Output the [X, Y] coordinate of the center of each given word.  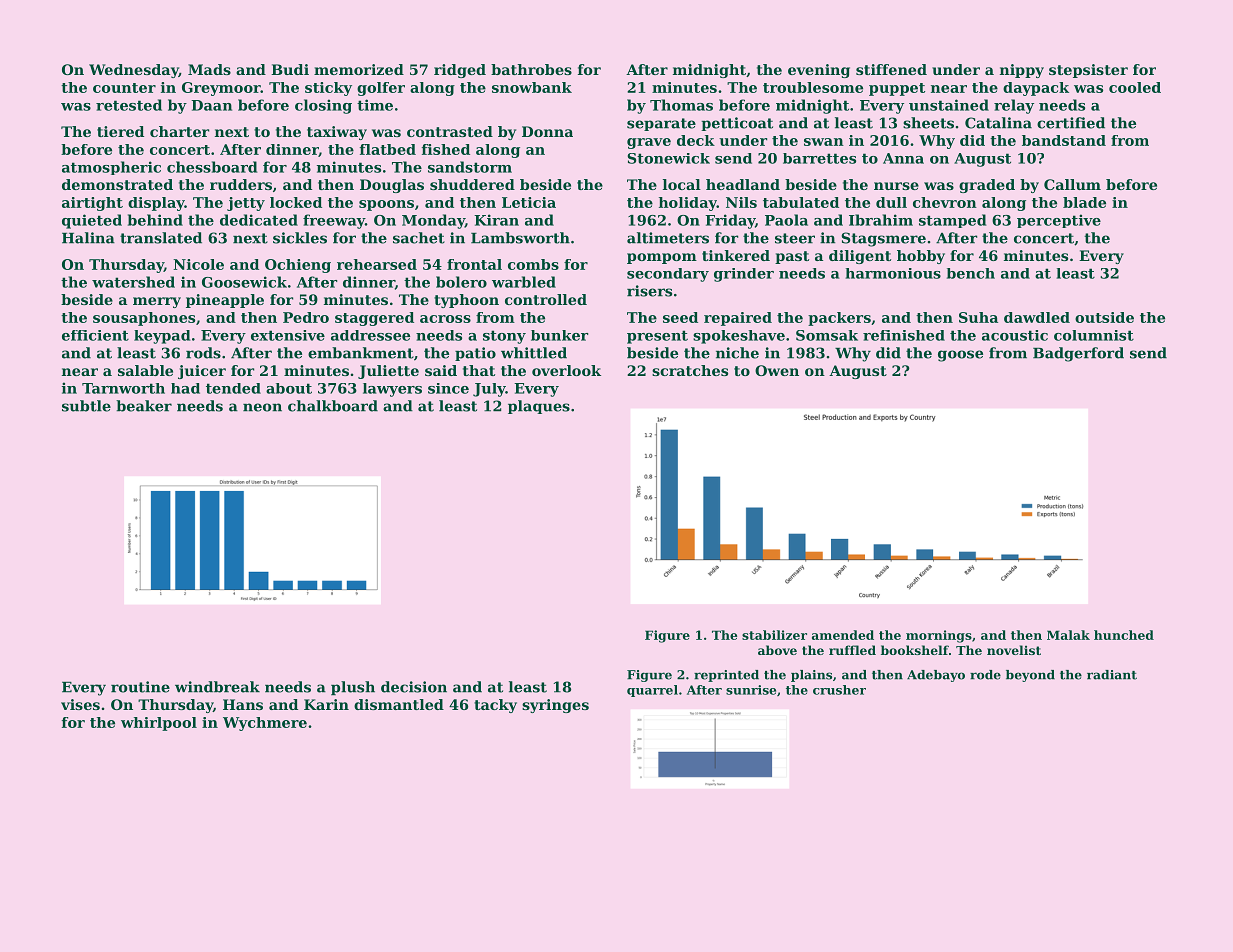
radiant [1112, 675]
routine [140, 687]
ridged [460, 71]
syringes [555, 706]
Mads [209, 69]
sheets [928, 123]
